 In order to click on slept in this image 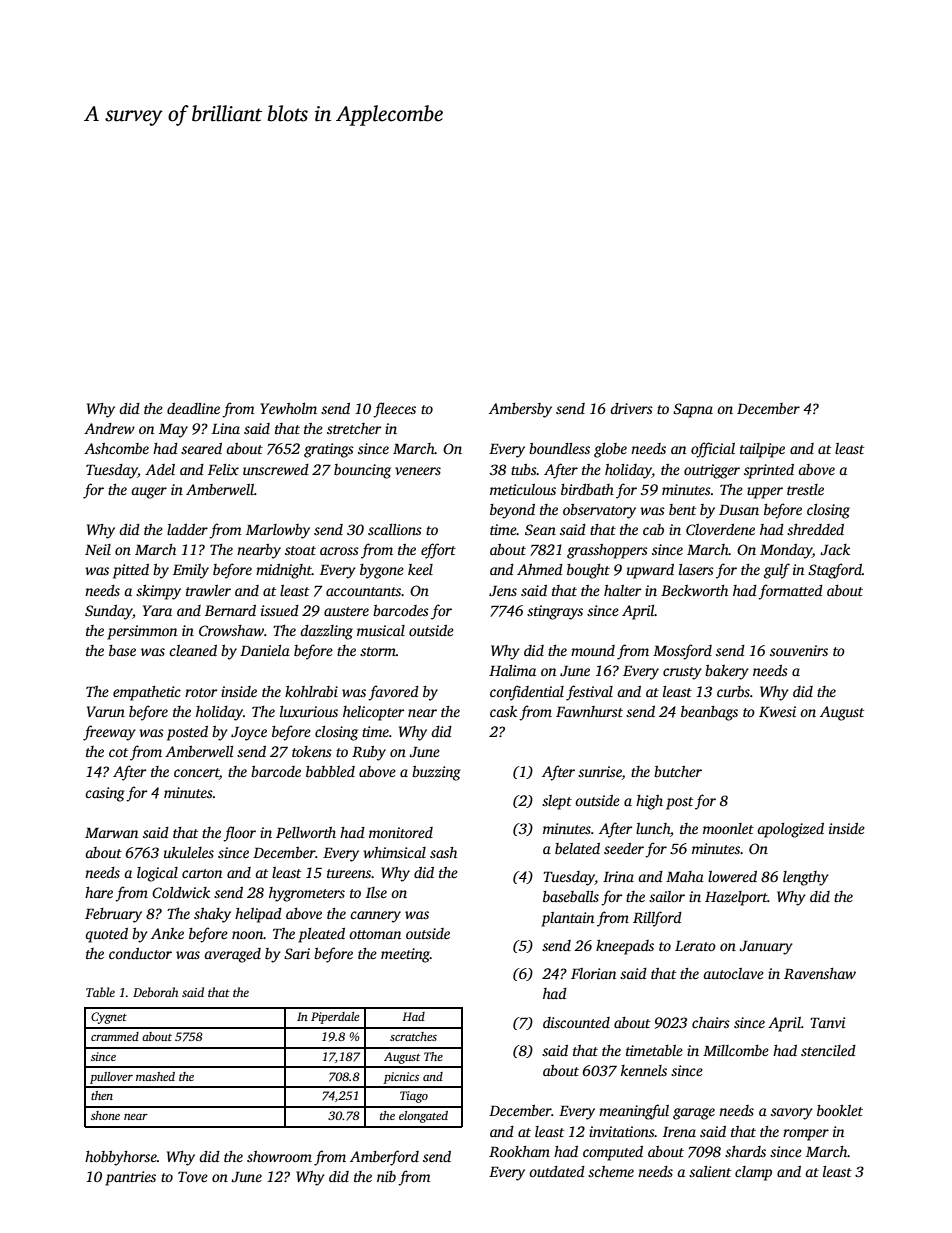, I will do `click(557, 802)`.
